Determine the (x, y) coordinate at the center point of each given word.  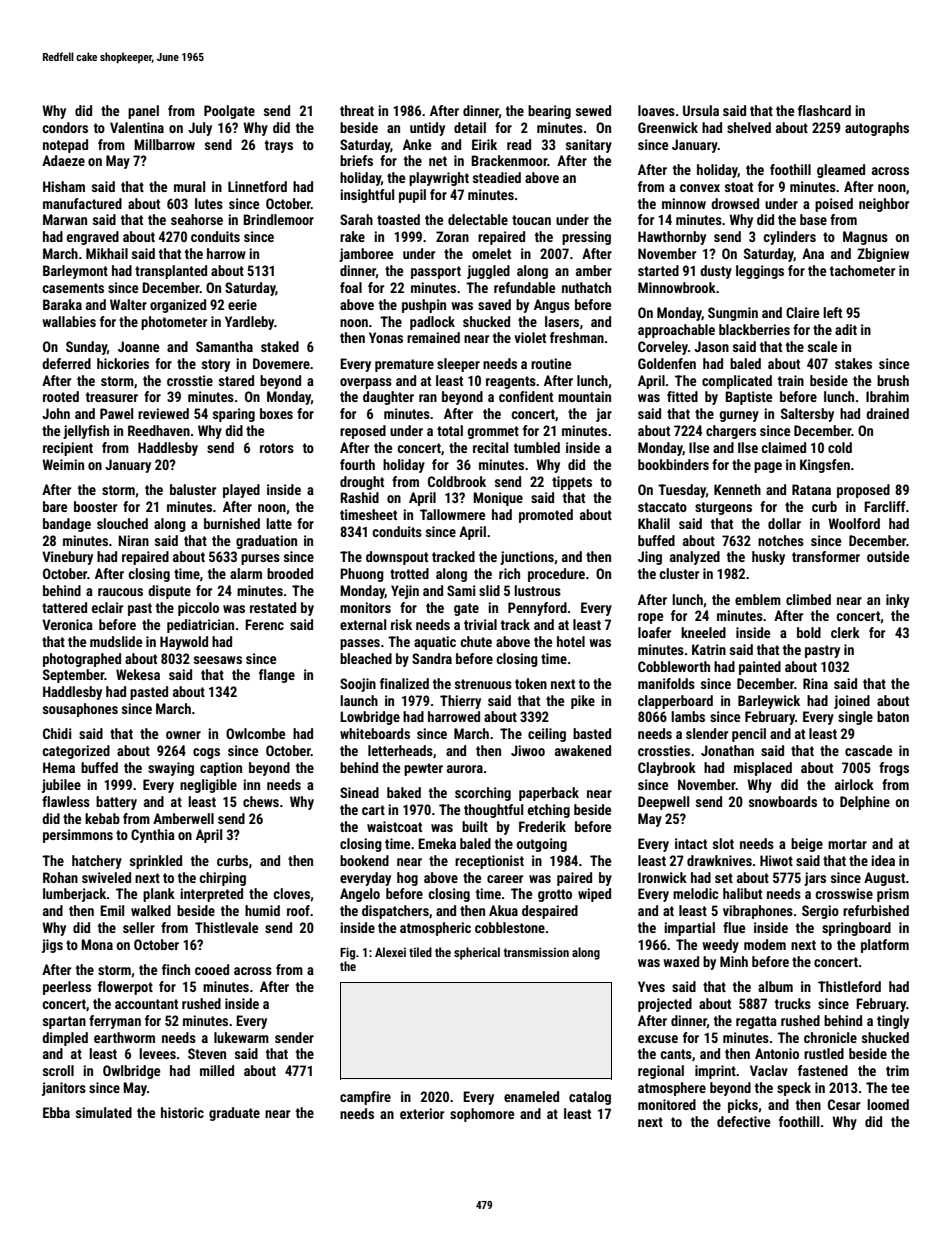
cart (373, 810)
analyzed (695, 558)
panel (143, 112)
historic (182, 1112)
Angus (552, 306)
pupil (412, 196)
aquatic (435, 643)
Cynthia (153, 836)
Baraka (62, 304)
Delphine (865, 803)
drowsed (735, 203)
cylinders (789, 238)
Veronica (67, 624)
